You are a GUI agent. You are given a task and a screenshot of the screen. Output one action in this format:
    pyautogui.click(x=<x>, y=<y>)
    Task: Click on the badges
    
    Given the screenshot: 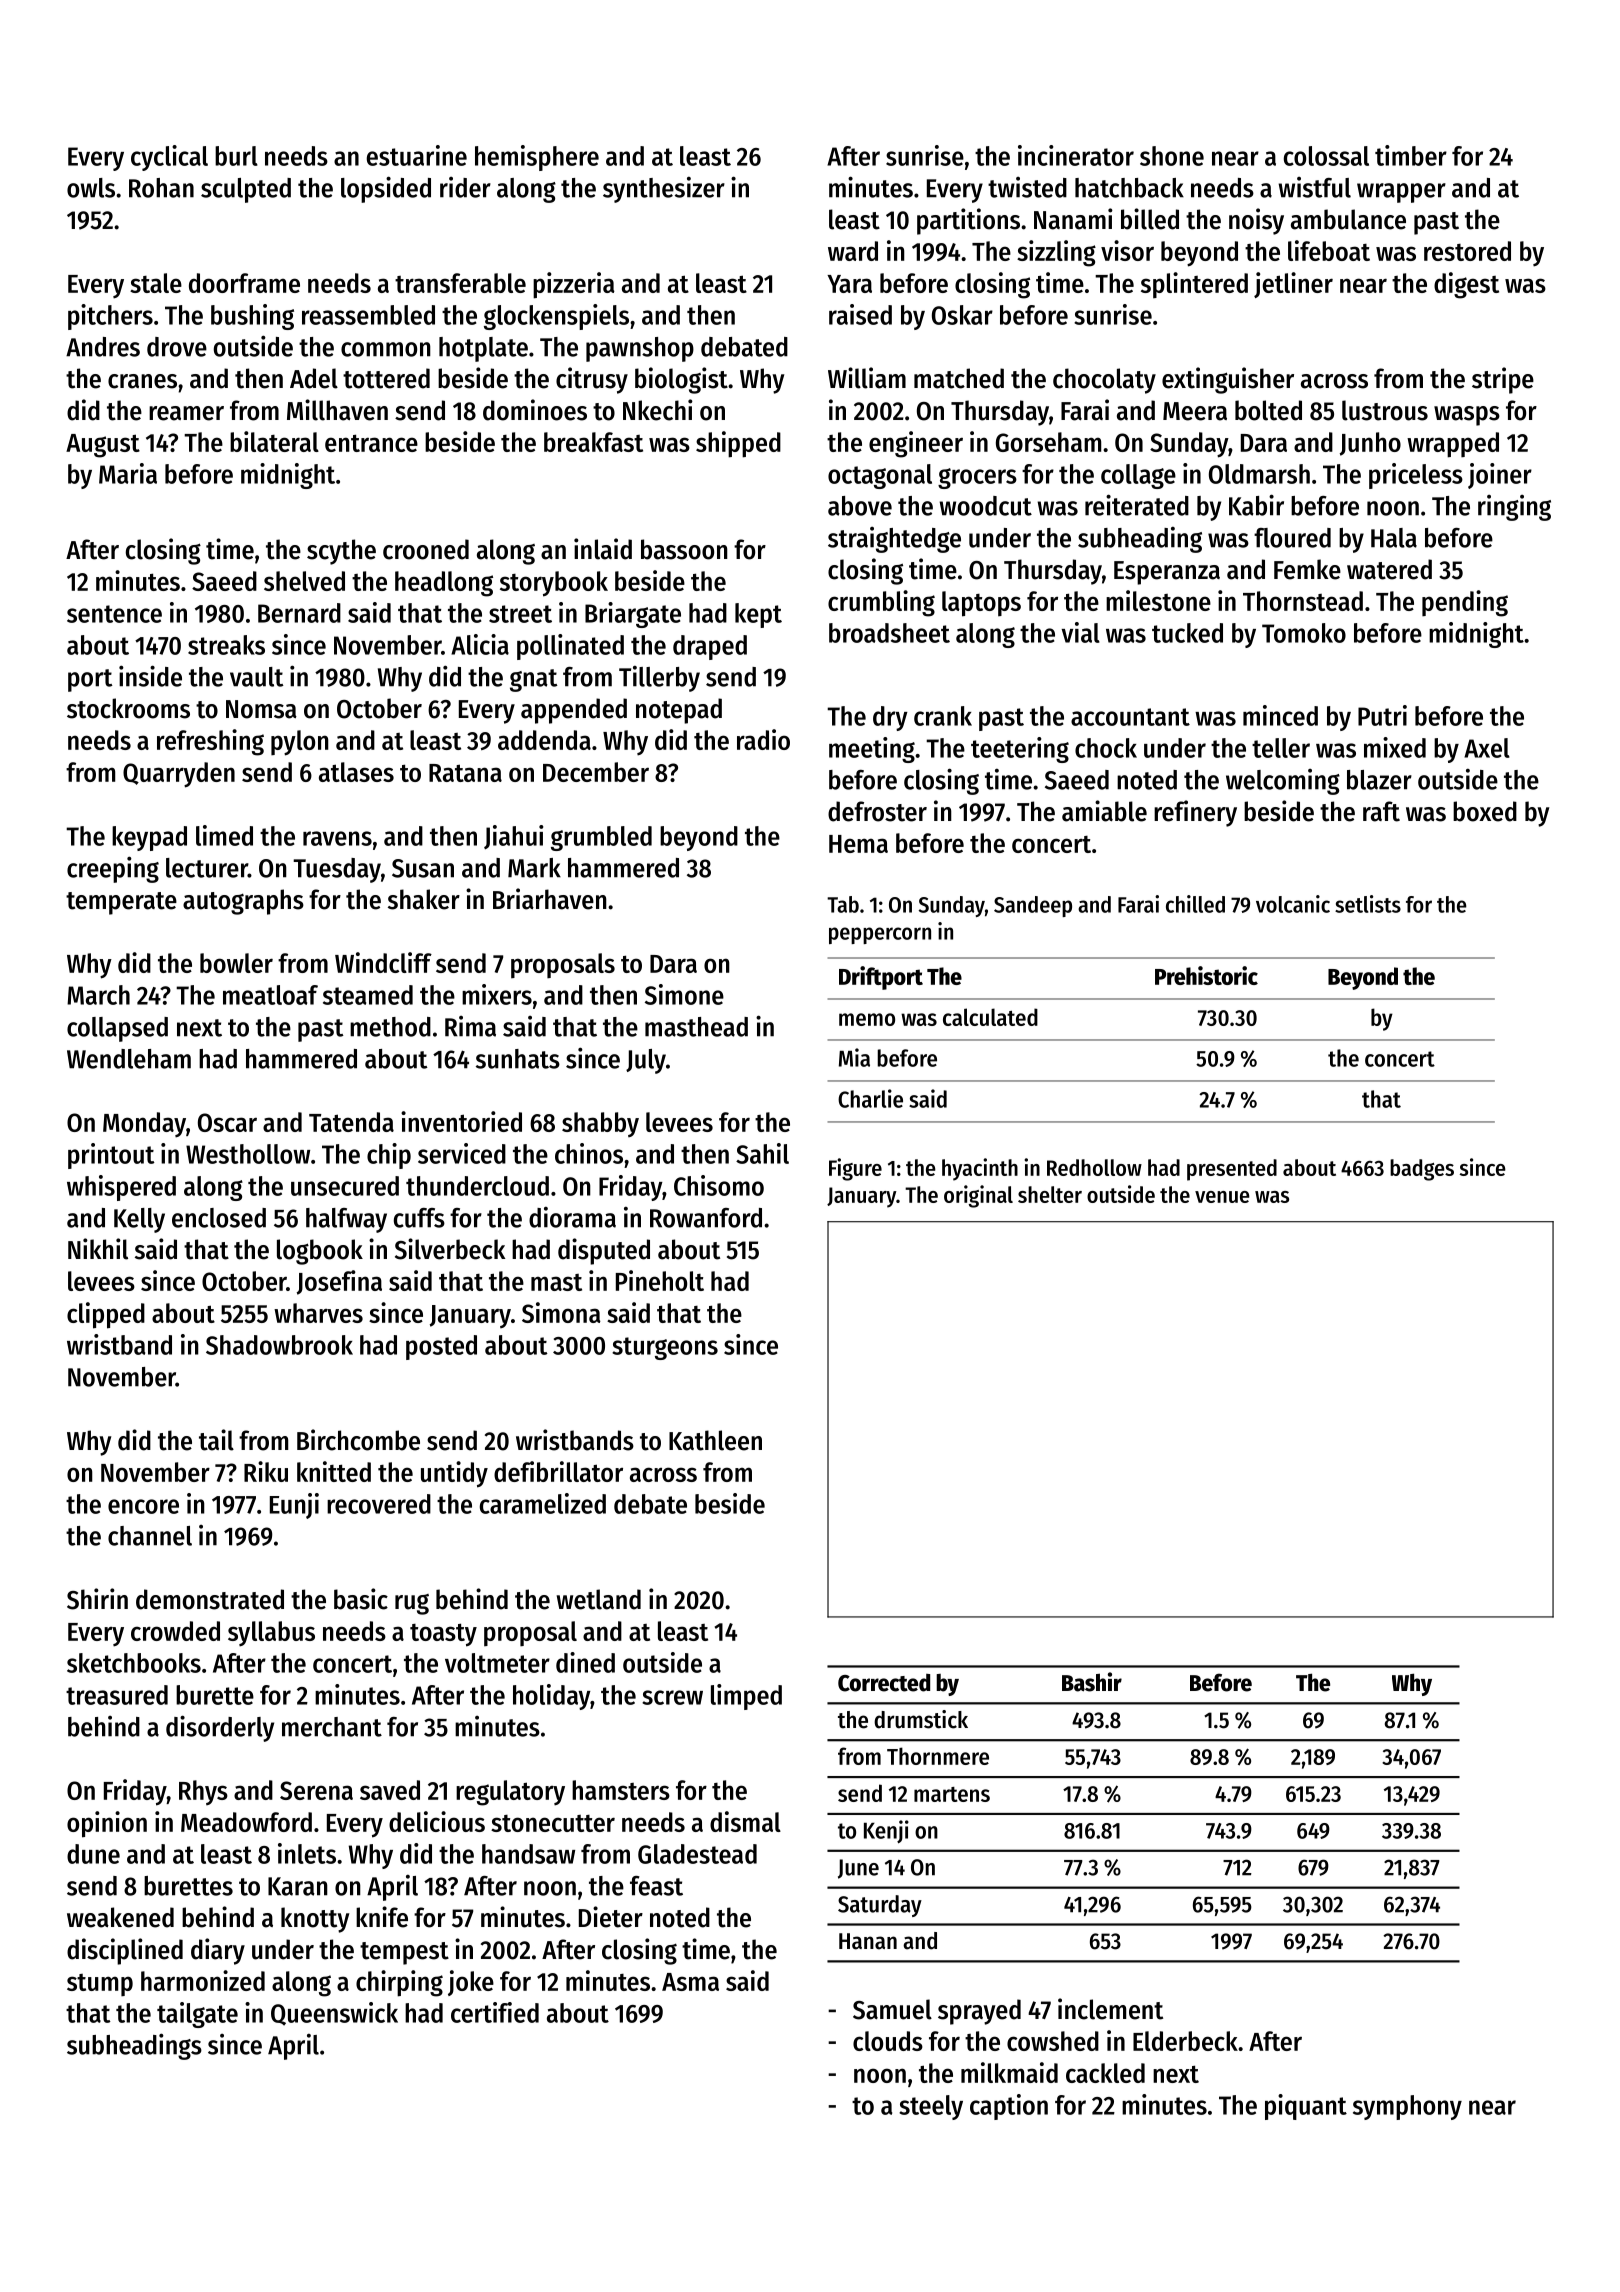 What is the action you would take?
    pyautogui.click(x=1422, y=1170)
